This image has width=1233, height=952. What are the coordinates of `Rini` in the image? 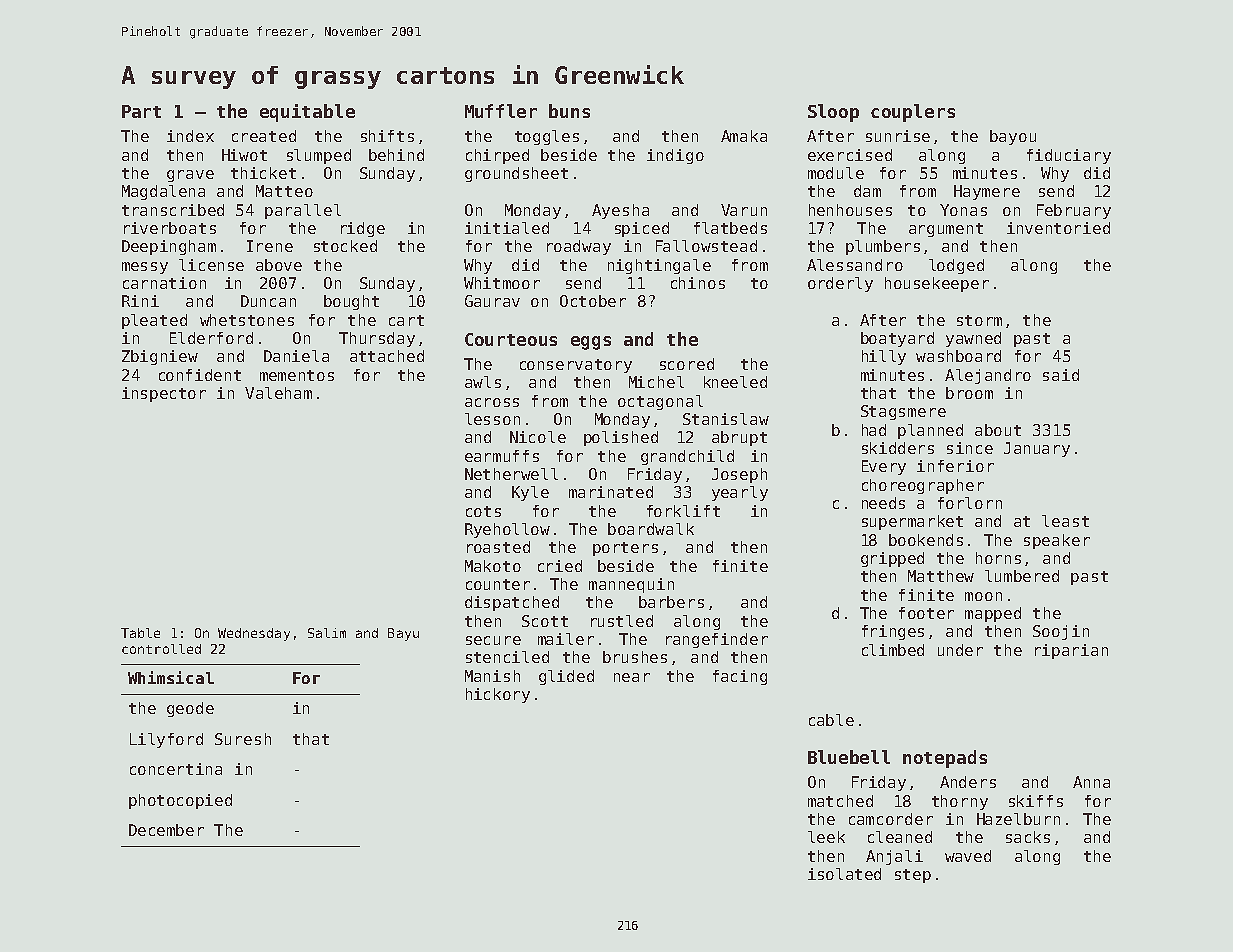 It's located at (140, 301).
